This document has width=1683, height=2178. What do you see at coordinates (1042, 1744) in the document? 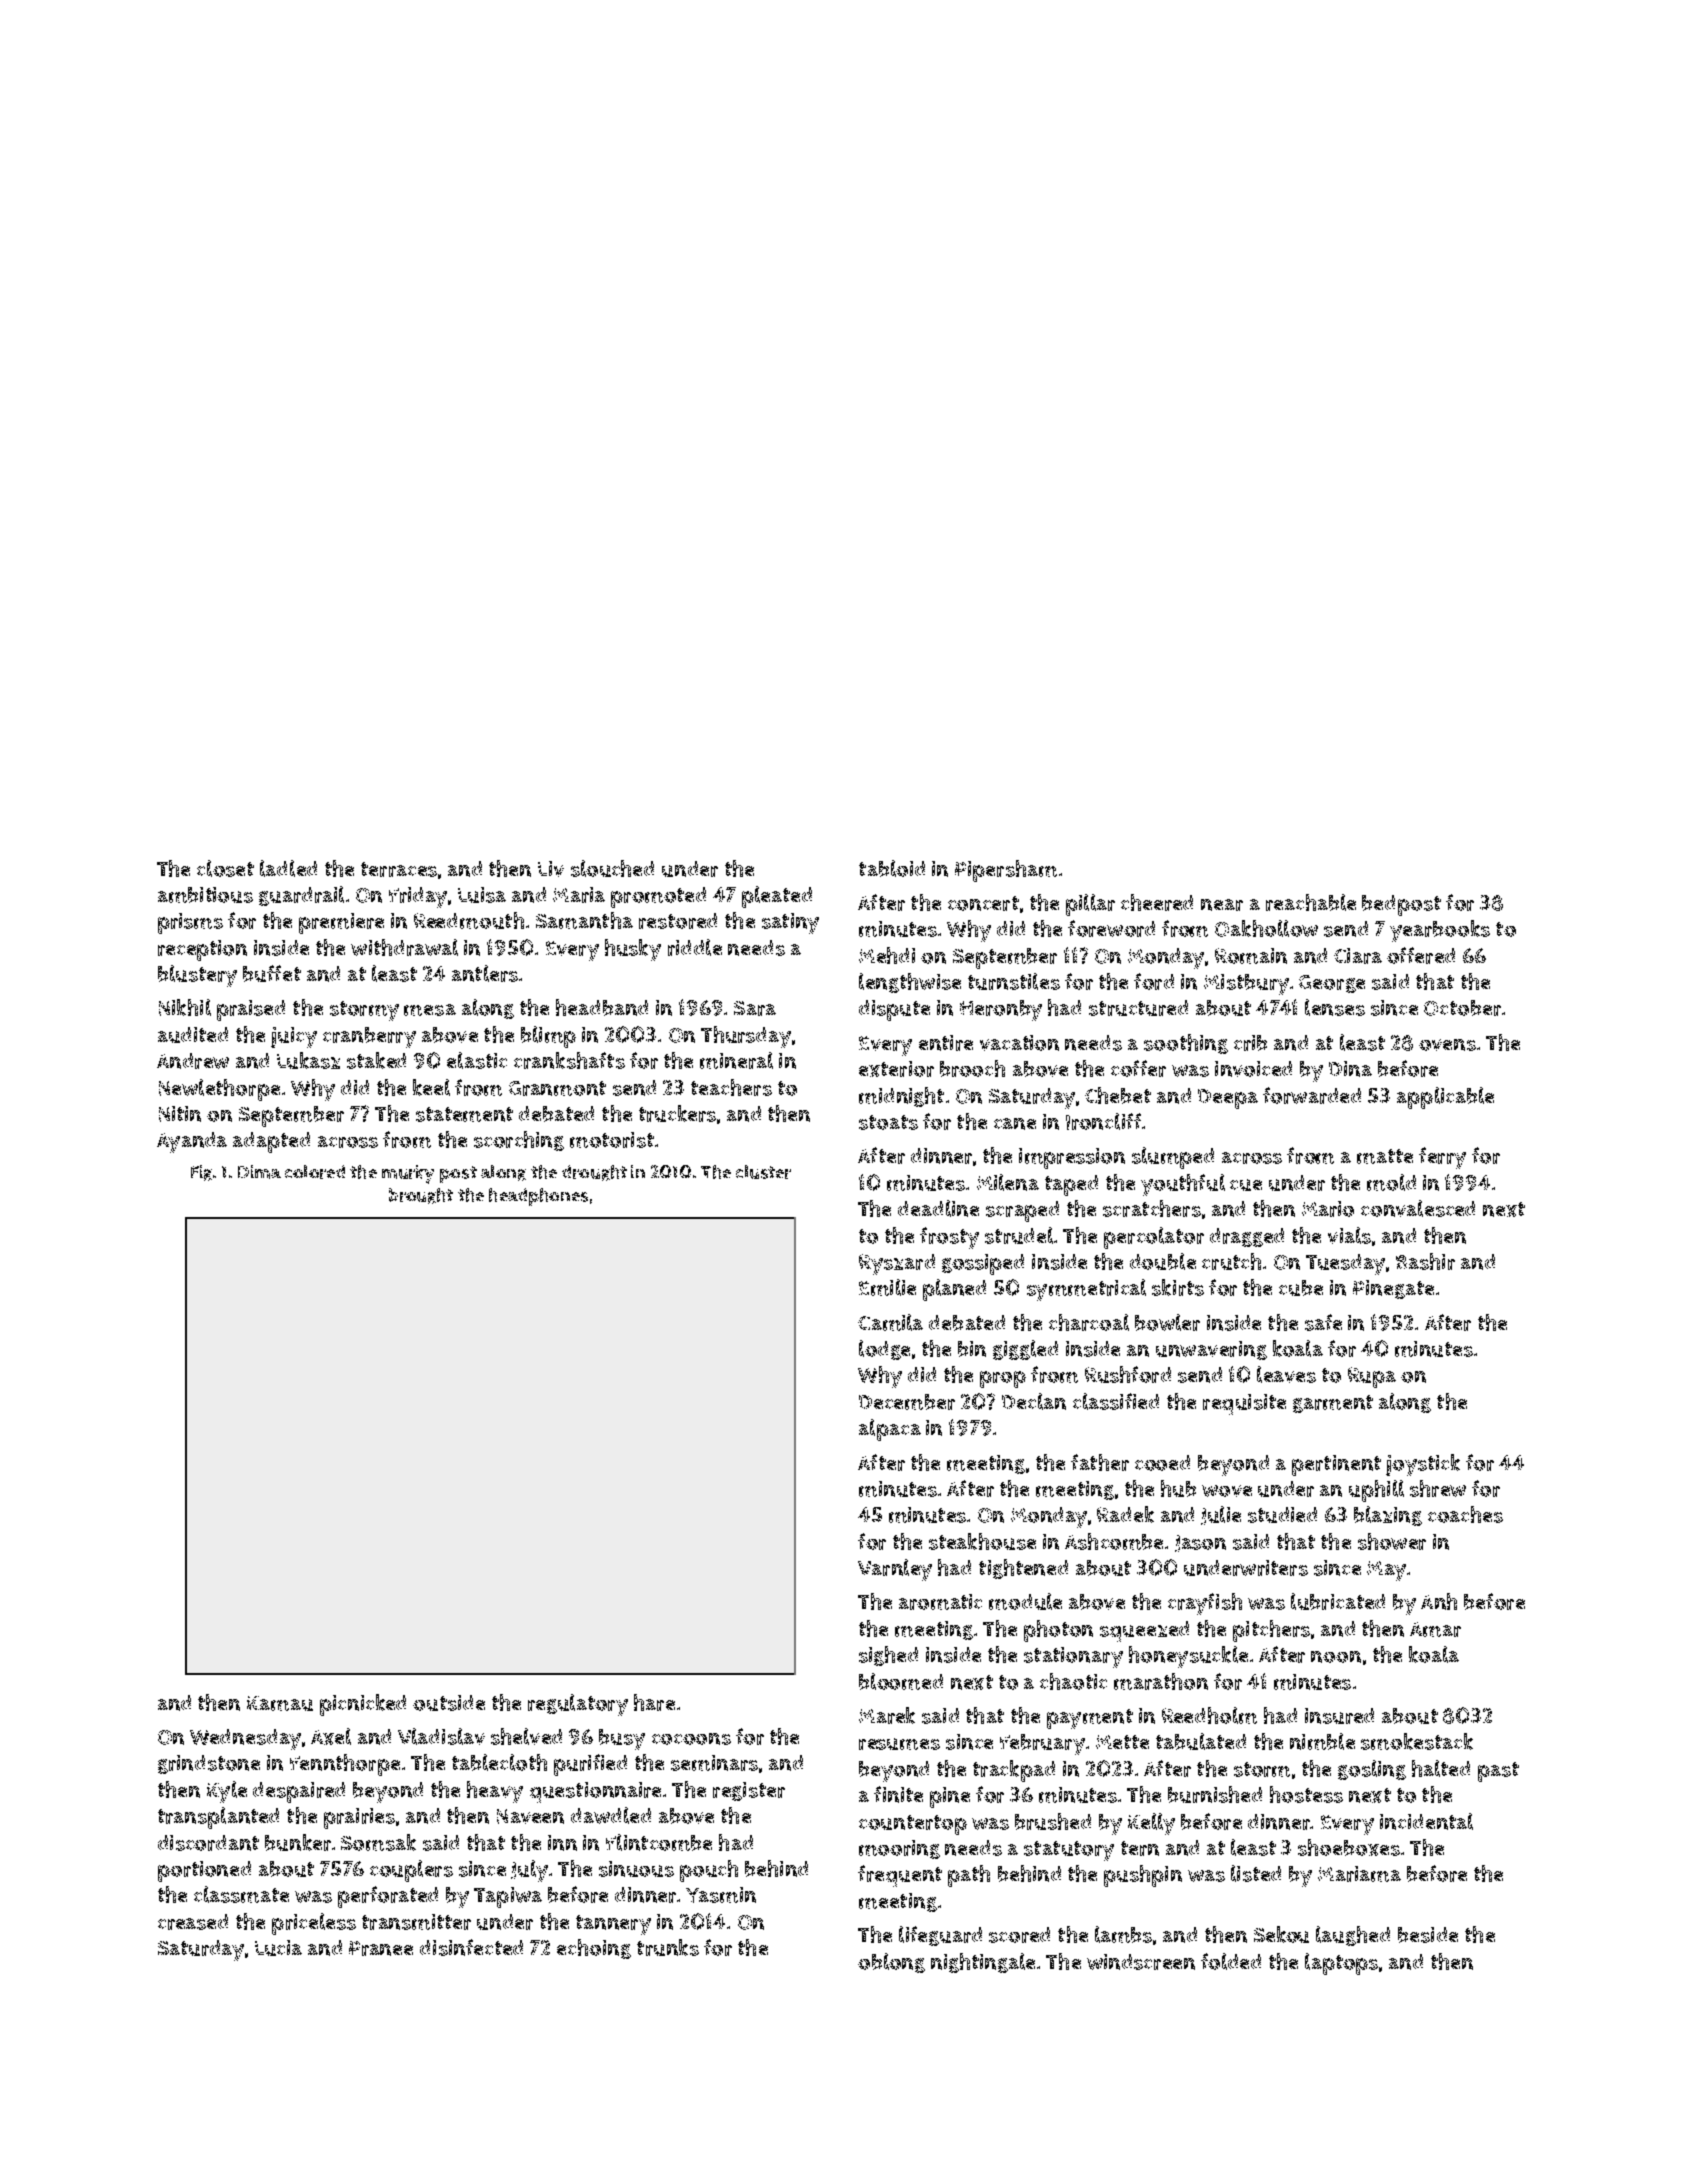
I see `February` at bounding box center [1042, 1744].
